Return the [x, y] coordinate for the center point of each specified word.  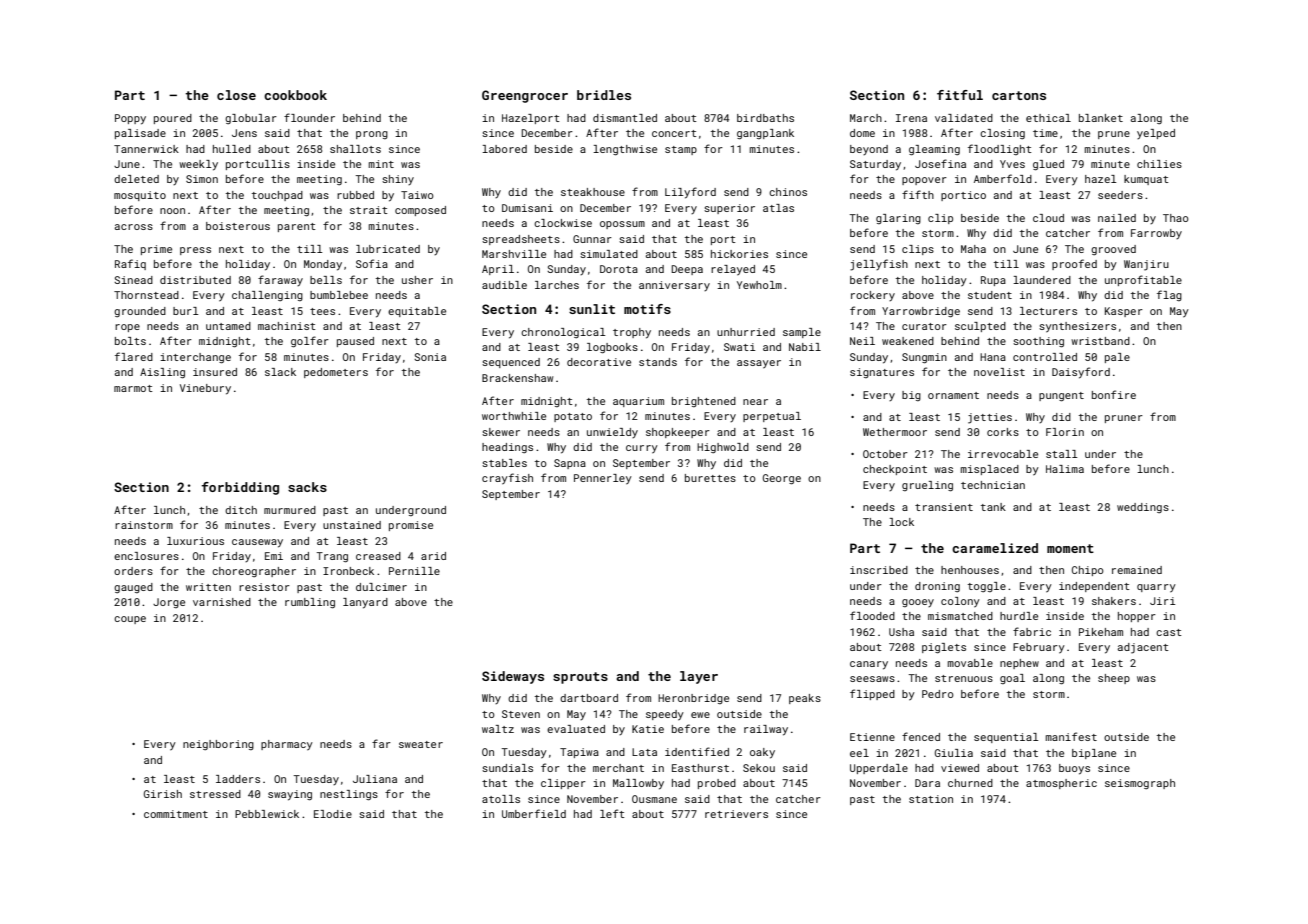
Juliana [375, 779]
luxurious [195, 541]
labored [504, 149]
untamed [228, 326]
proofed [1074, 264]
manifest [1071, 736]
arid [433, 556]
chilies [1159, 164]
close [236, 95]
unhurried [746, 332]
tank [993, 507]
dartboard [589, 698]
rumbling [310, 603]
